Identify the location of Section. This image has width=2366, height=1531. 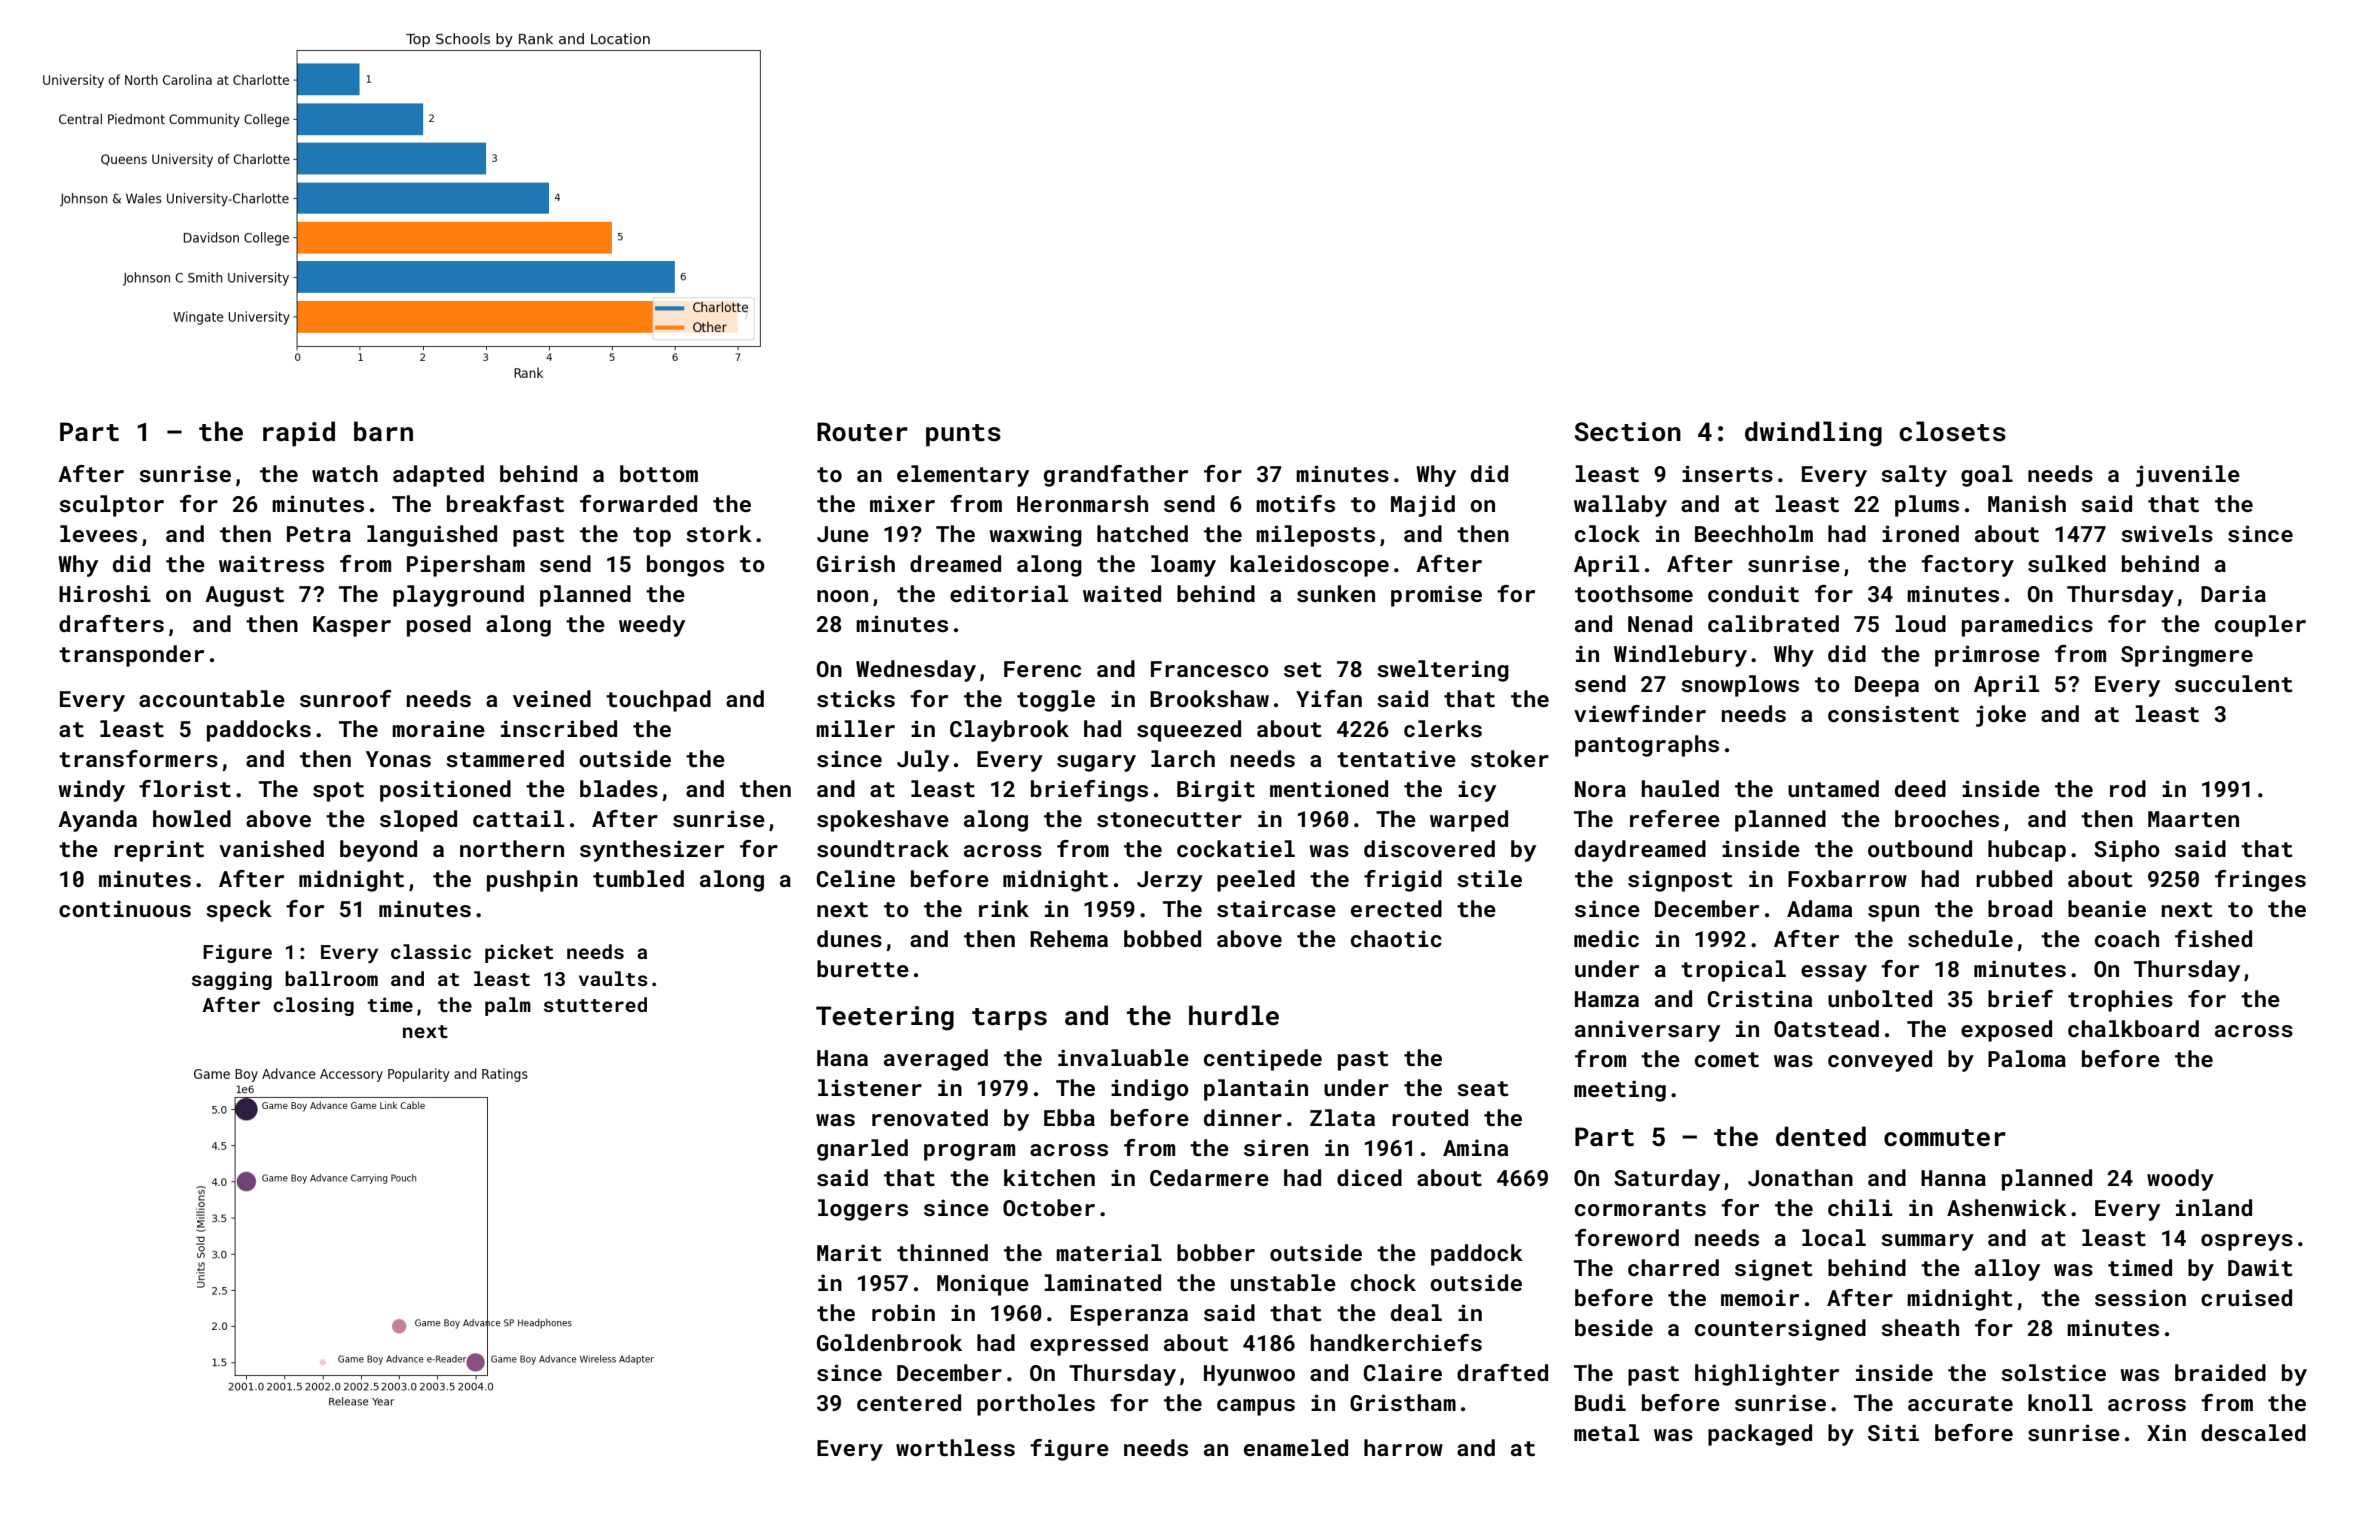
(1628, 432).
